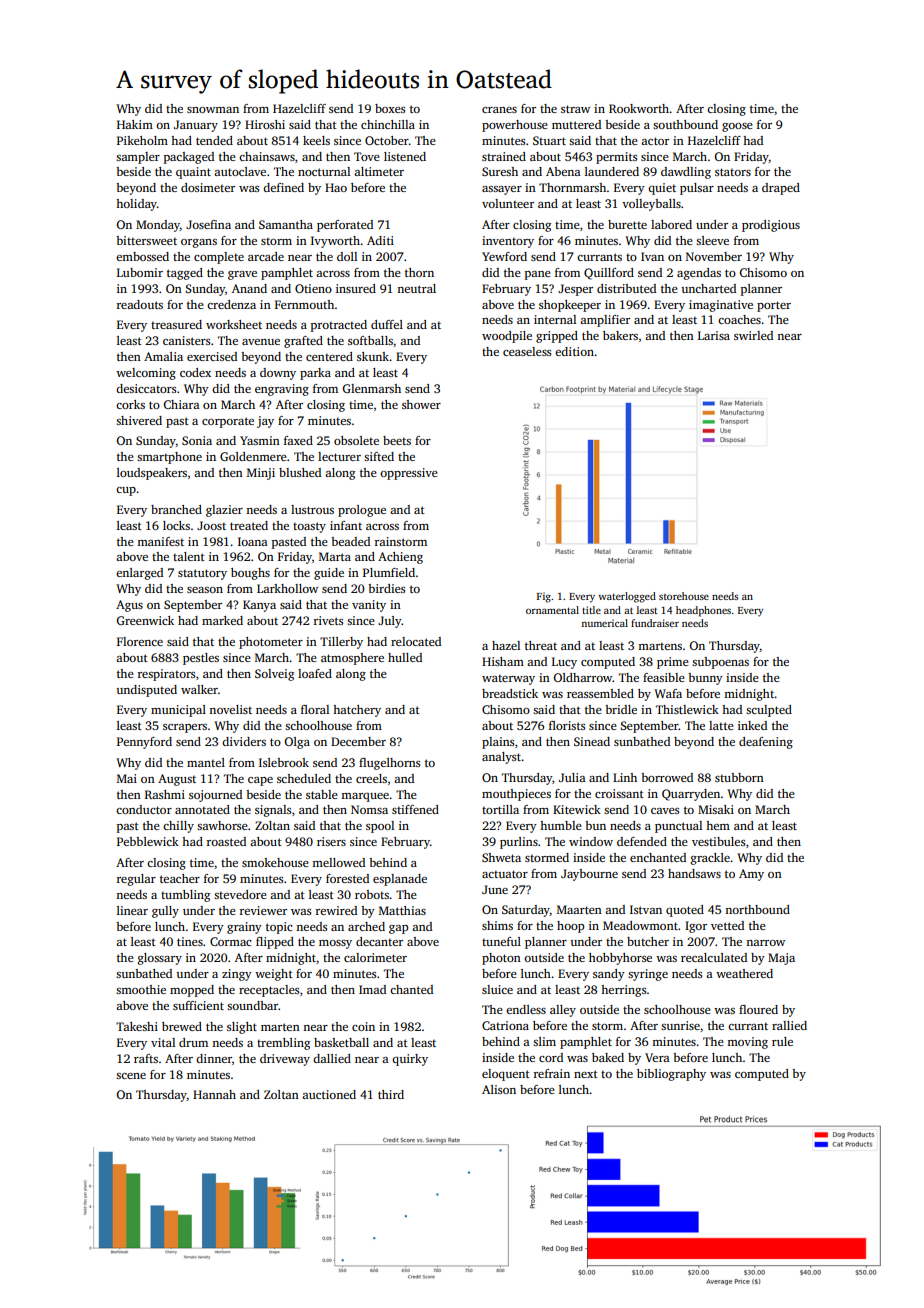 This screenshot has height=1308, width=924. I want to click on rivets, so click(328, 620).
